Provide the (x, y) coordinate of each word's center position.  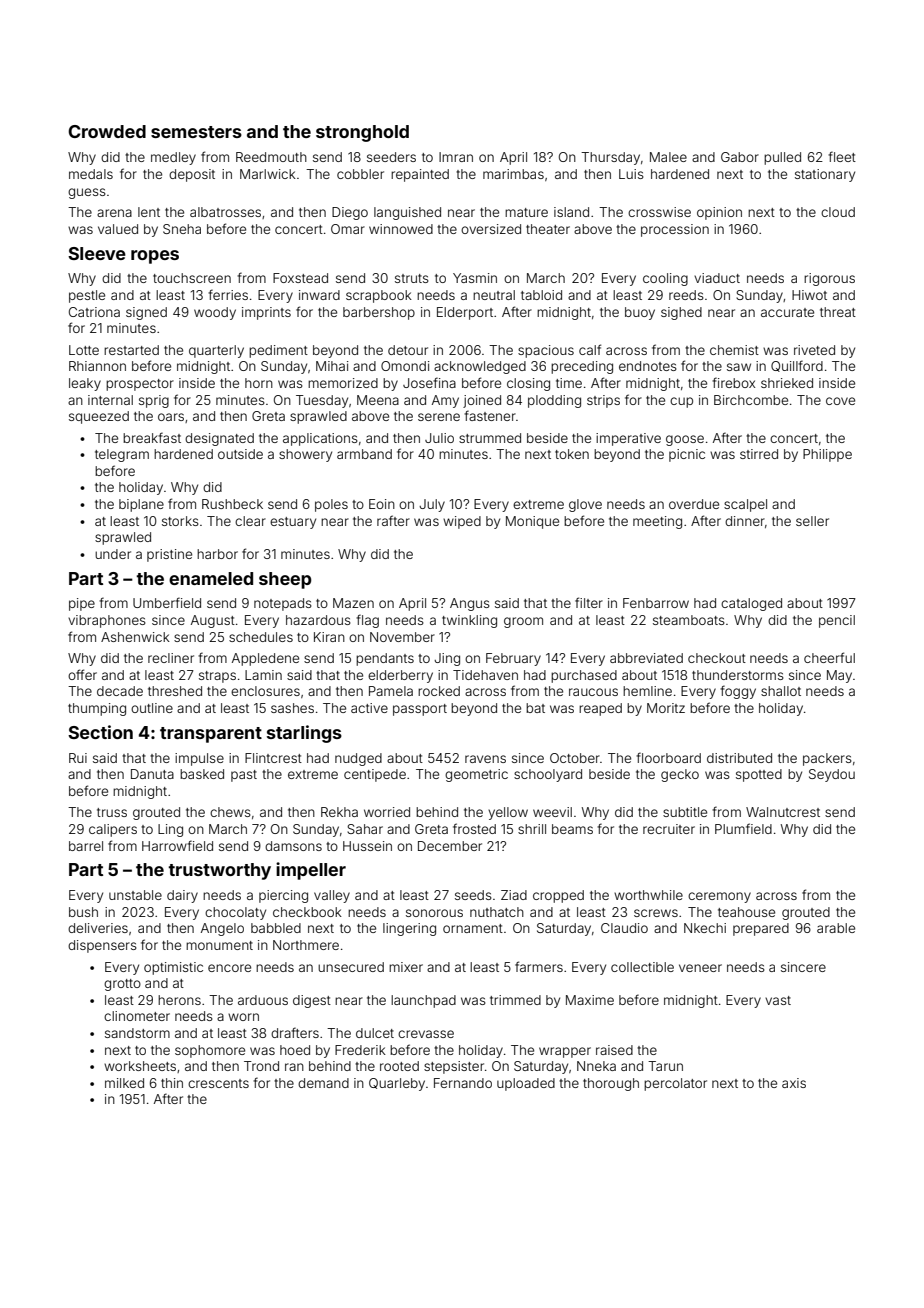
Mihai (332, 366)
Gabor (740, 157)
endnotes (648, 366)
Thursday (610, 158)
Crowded (107, 131)
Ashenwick (135, 637)
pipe (82, 604)
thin (172, 1083)
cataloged (751, 604)
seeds (473, 895)
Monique (532, 522)
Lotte (84, 350)
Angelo (222, 929)
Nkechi (705, 928)
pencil (837, 621)
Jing (447, 659)
